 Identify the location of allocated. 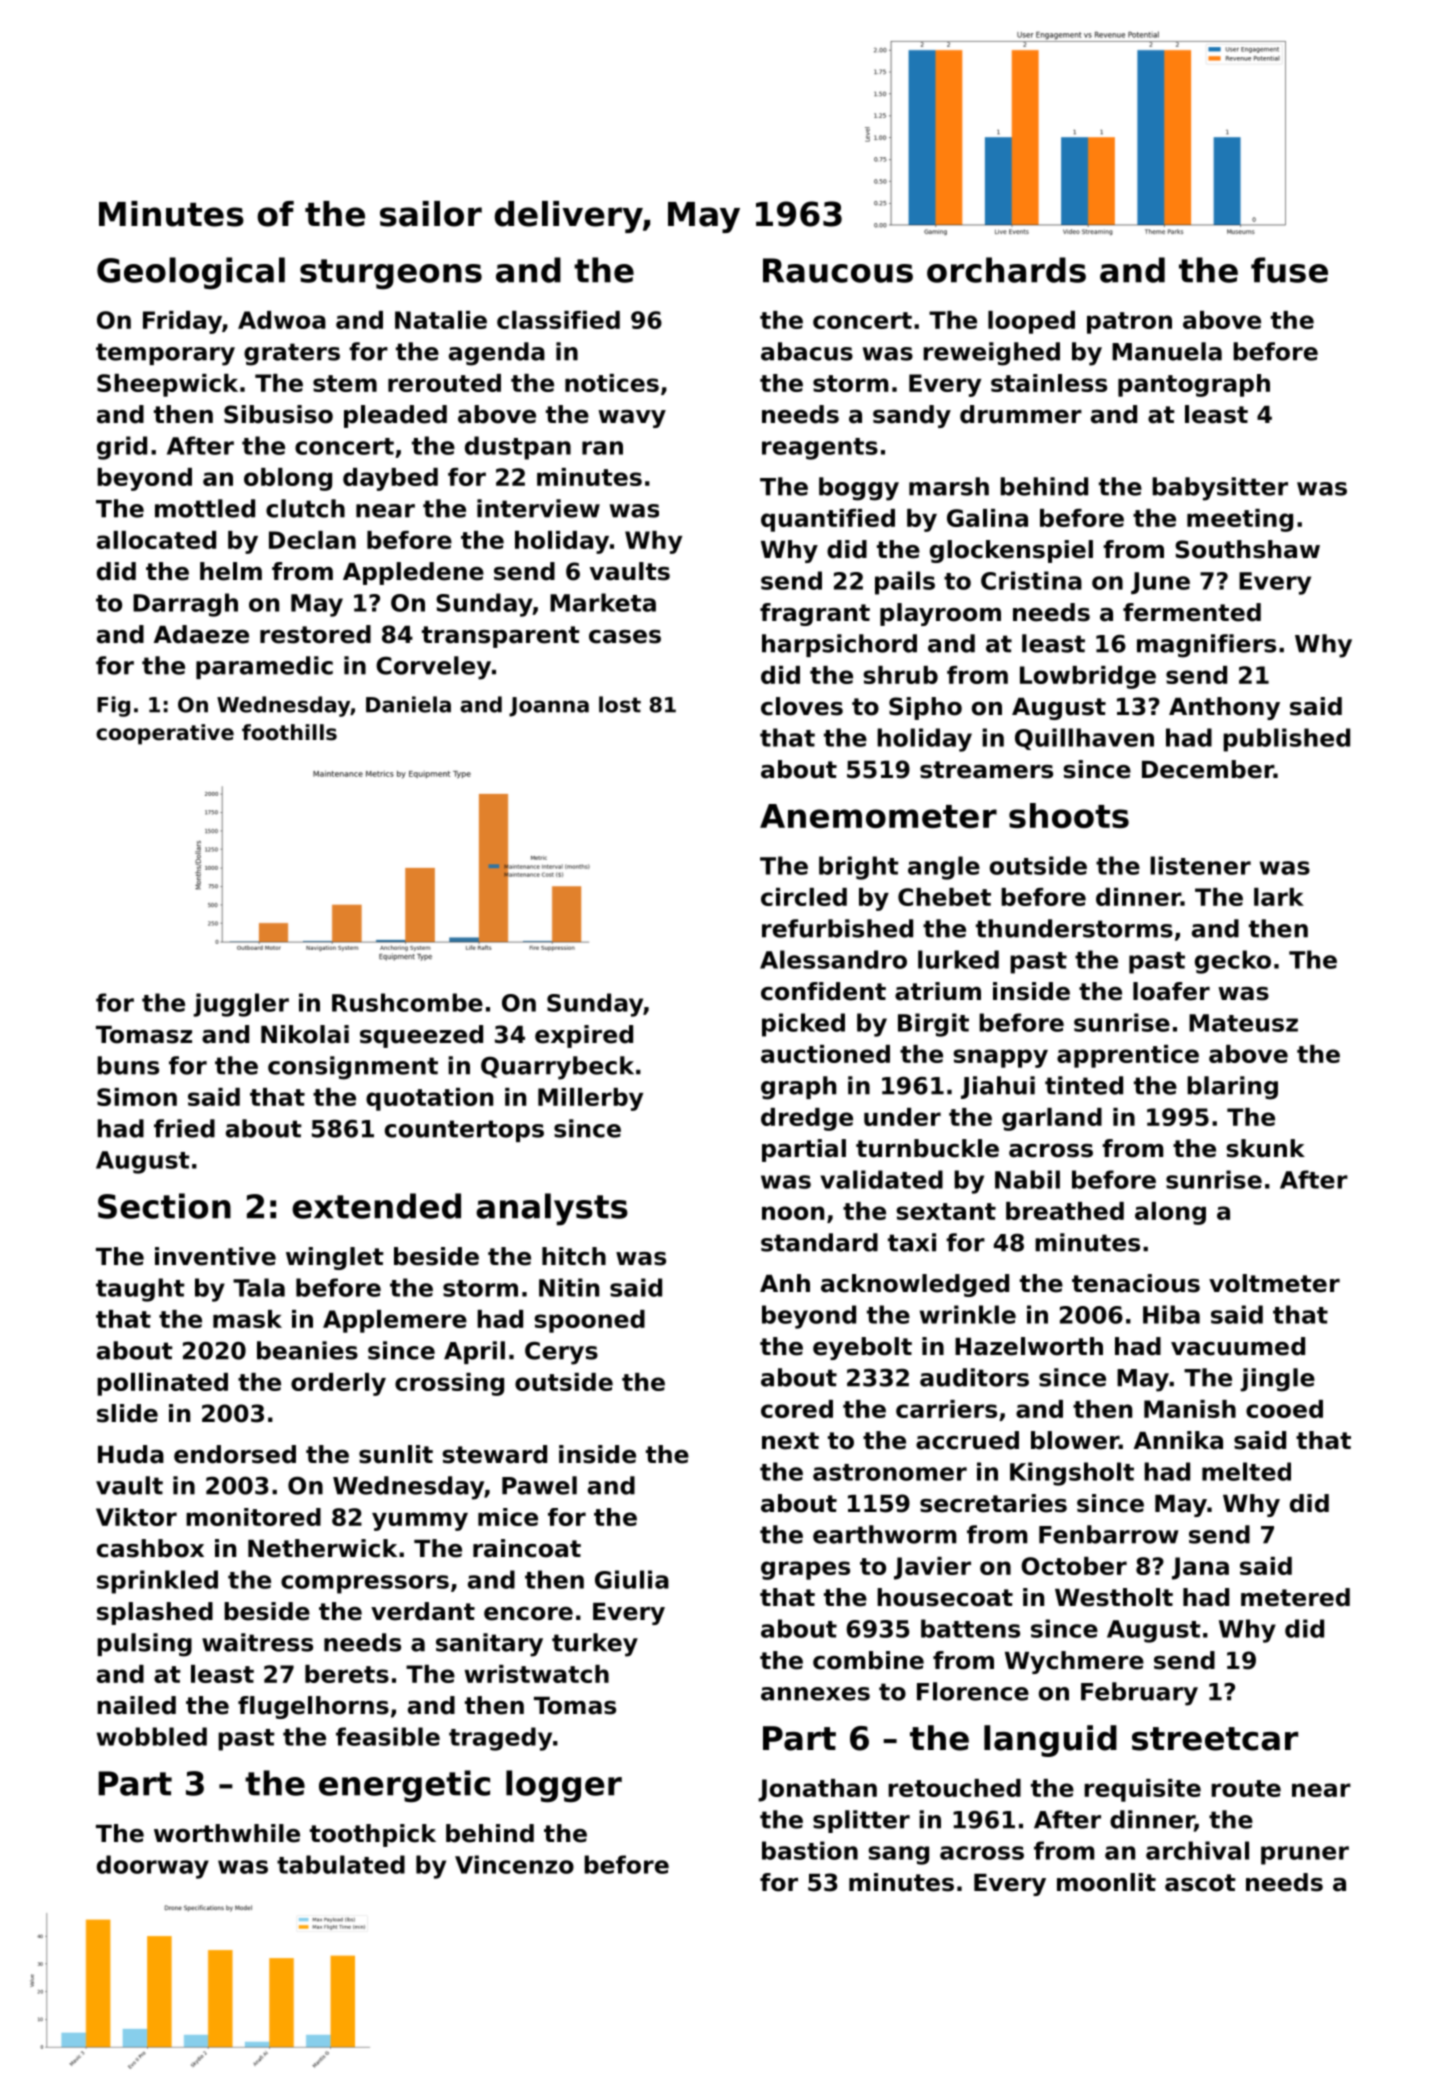
(156, 540).
